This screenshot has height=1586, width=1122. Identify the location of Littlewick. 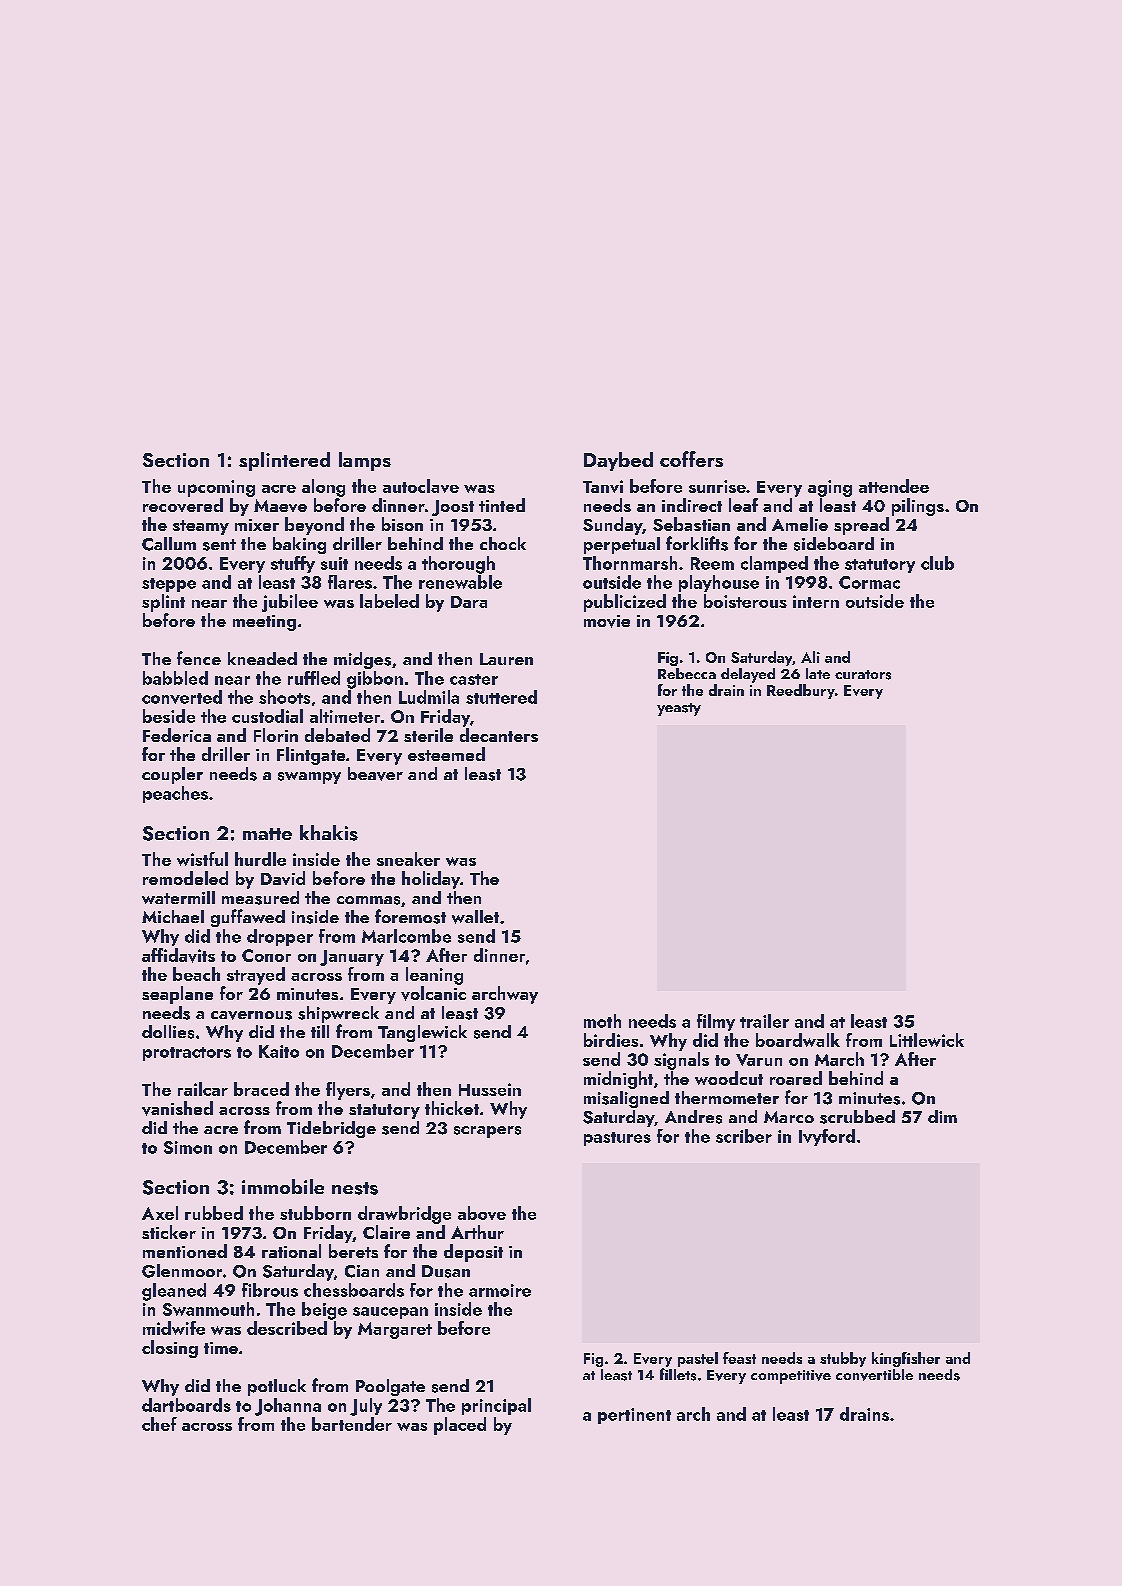
(927, 1040).
